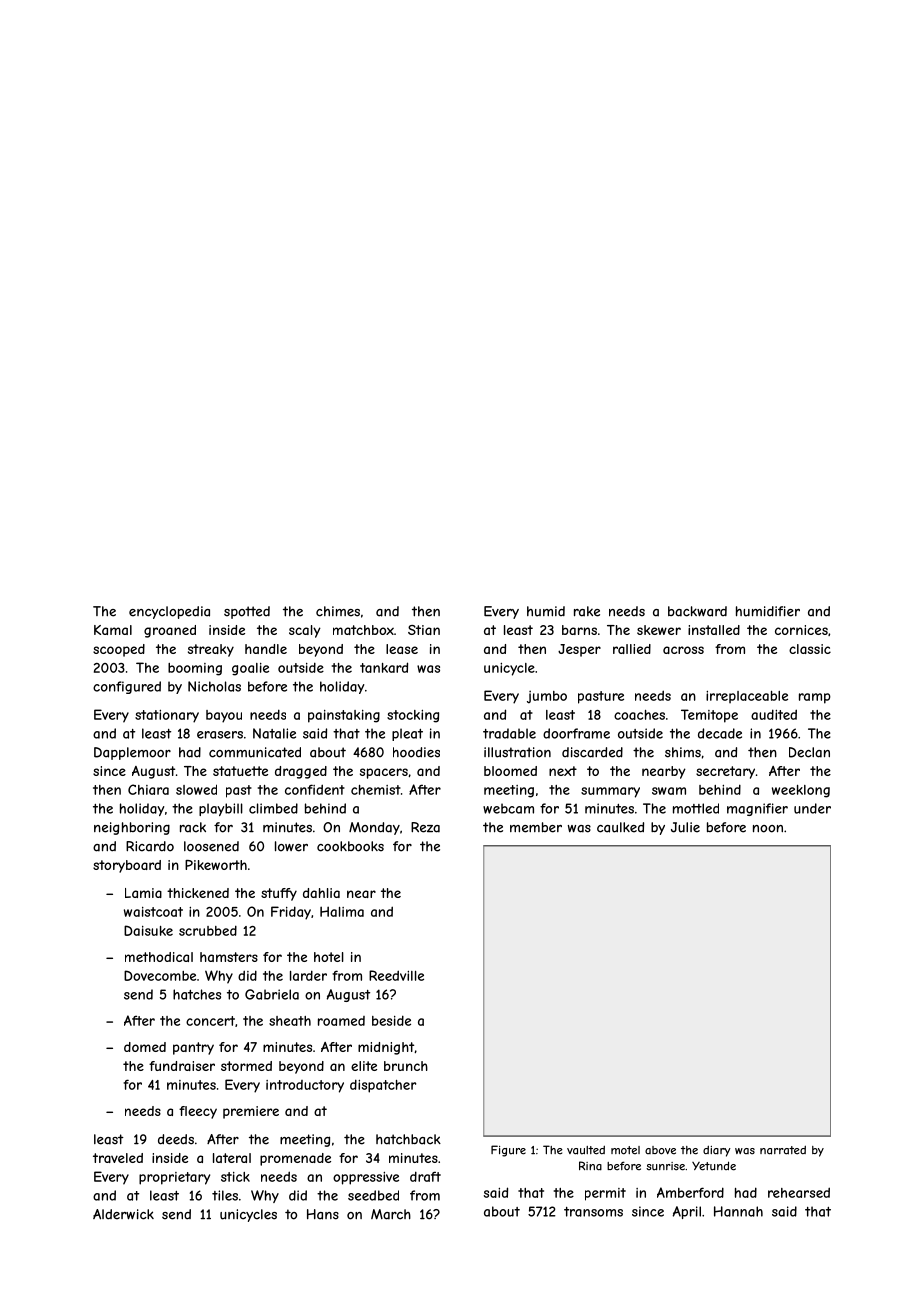 The image size is (924, 1308). What do you see at coordinates (338, 611) in the document?
I see `chimes` at bounding box center [338, 611].
